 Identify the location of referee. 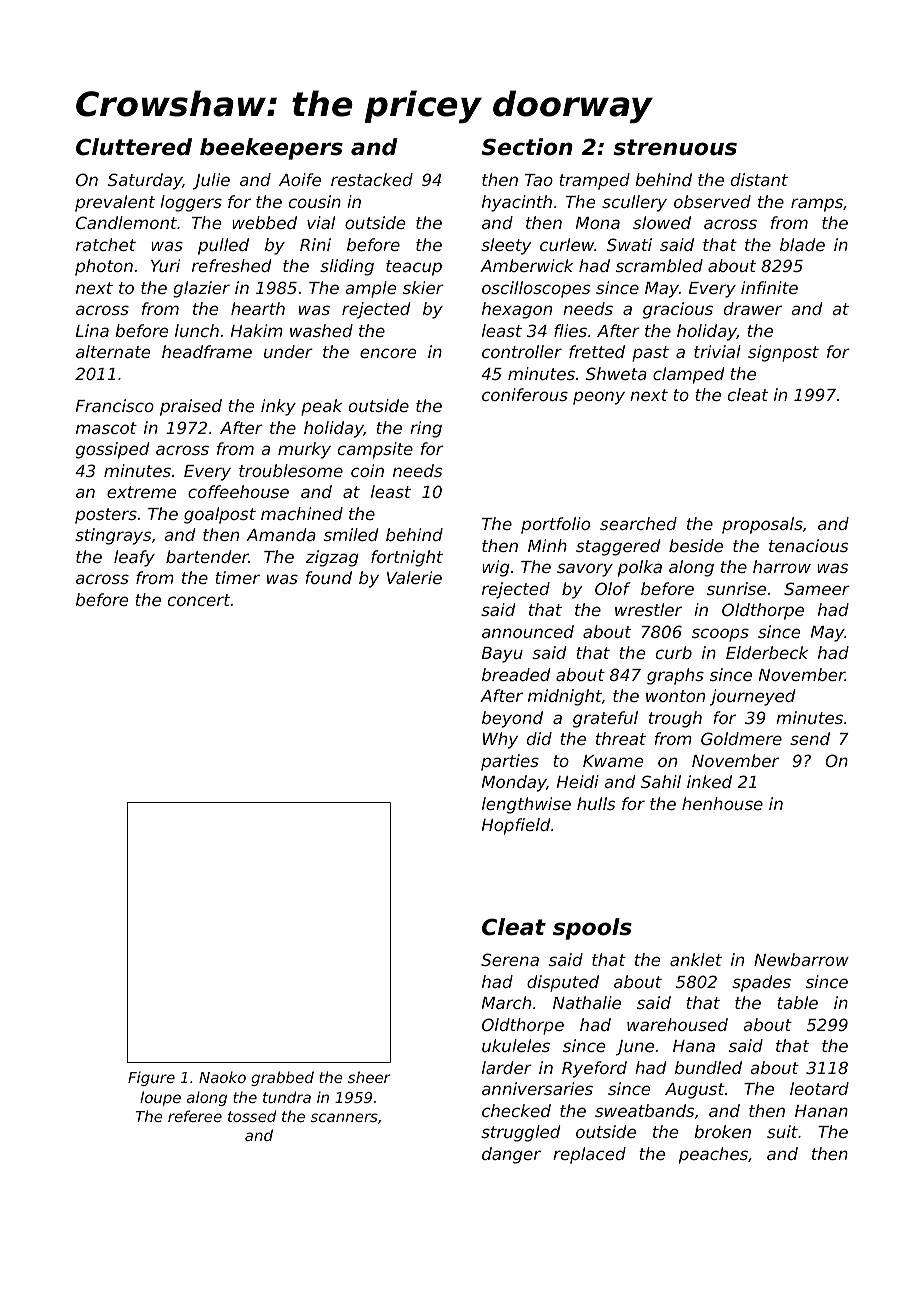
(195, 1116).
